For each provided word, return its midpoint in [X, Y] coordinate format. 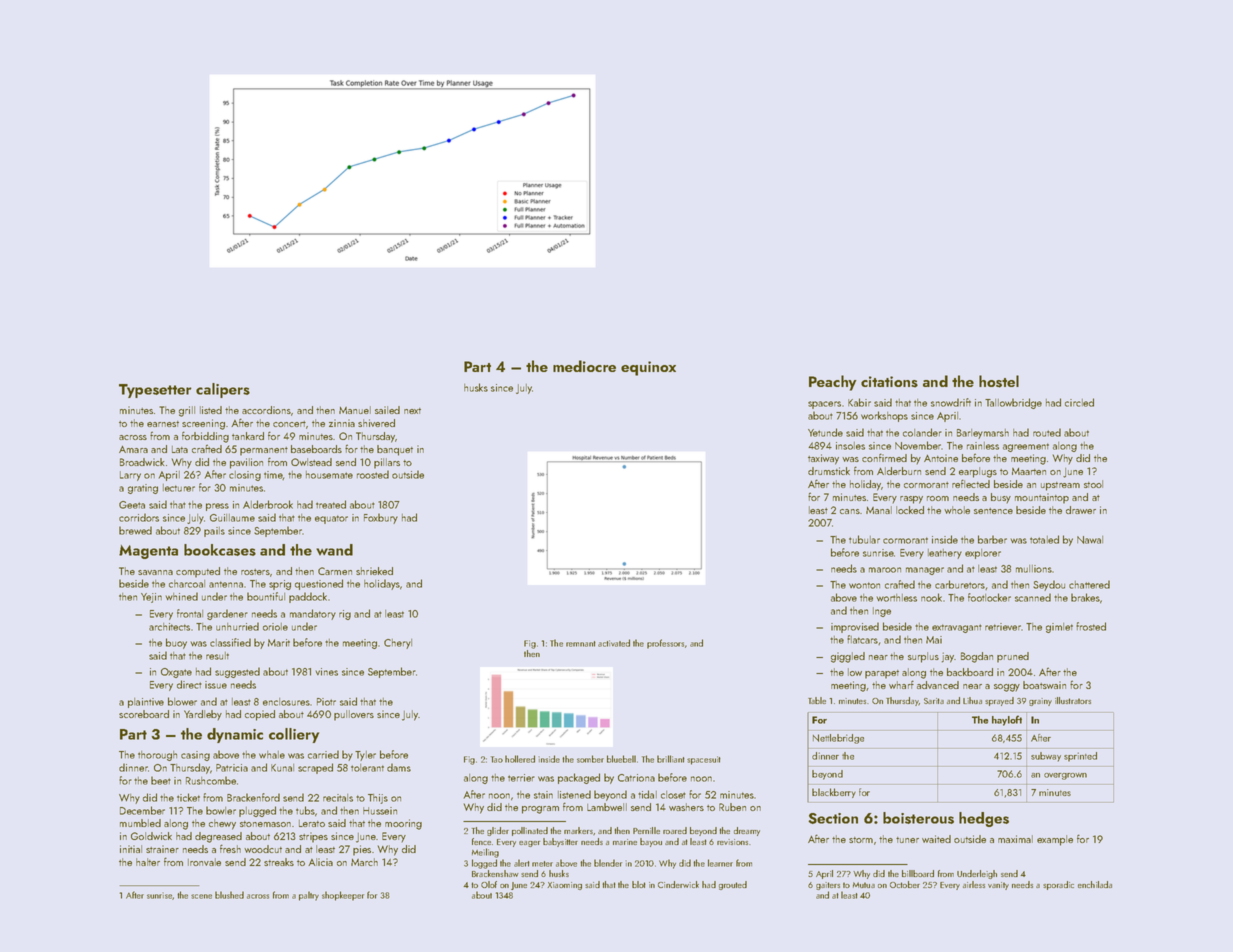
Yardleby [203, 715]
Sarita [934, 701]
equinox [648, 368]
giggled [848, 657]
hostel [999, 381]
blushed [229, 895]
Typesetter [155, 391]
